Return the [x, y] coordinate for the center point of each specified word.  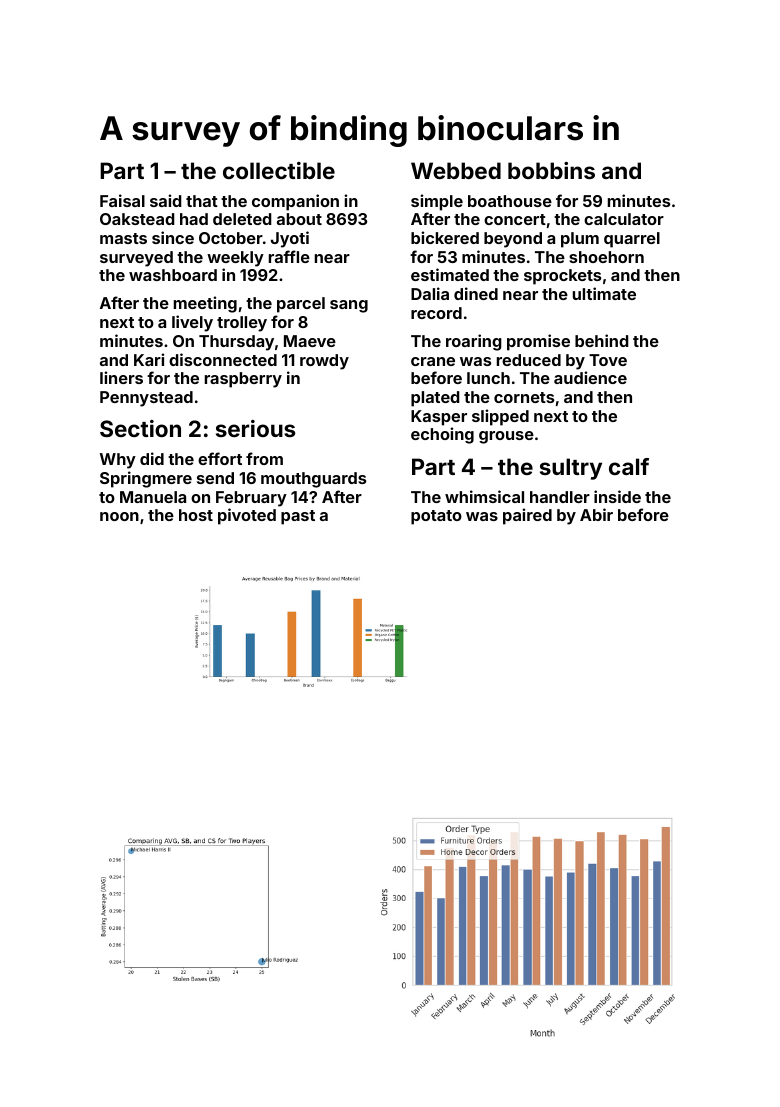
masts [123, 238]
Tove [608, 360]
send [215, 478]
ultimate [604, 293]
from [264, 458]
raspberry [243, 380]
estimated [450, 274]
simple [437, 202]
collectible [279, 170]
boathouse [510, 201]
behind [602, 340]
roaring [474, 342]
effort [220, 458]
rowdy [324, 362]
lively [192, 323]
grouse [506, 437]
